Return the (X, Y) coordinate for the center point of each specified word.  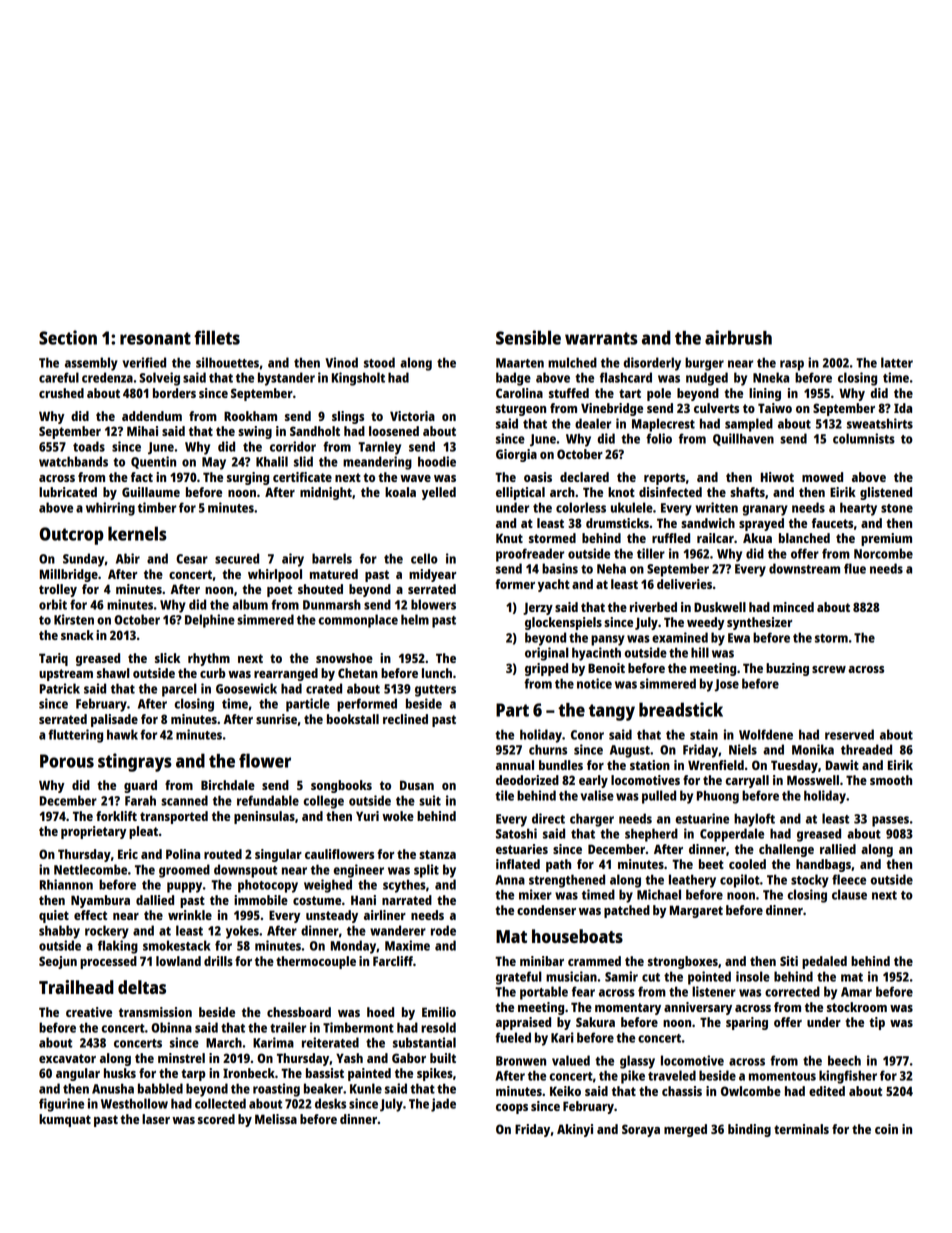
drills (218, 961)
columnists (864, 438)
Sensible (528, 337)
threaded (866, 749)
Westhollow (134, 1103)
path (558, 865)
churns (548, 749)
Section (68, 337)
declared (584, 477)
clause (849, 894)
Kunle (366, 1088)
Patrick (60, 688)
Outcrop (71, 536)
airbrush (738, 337)
